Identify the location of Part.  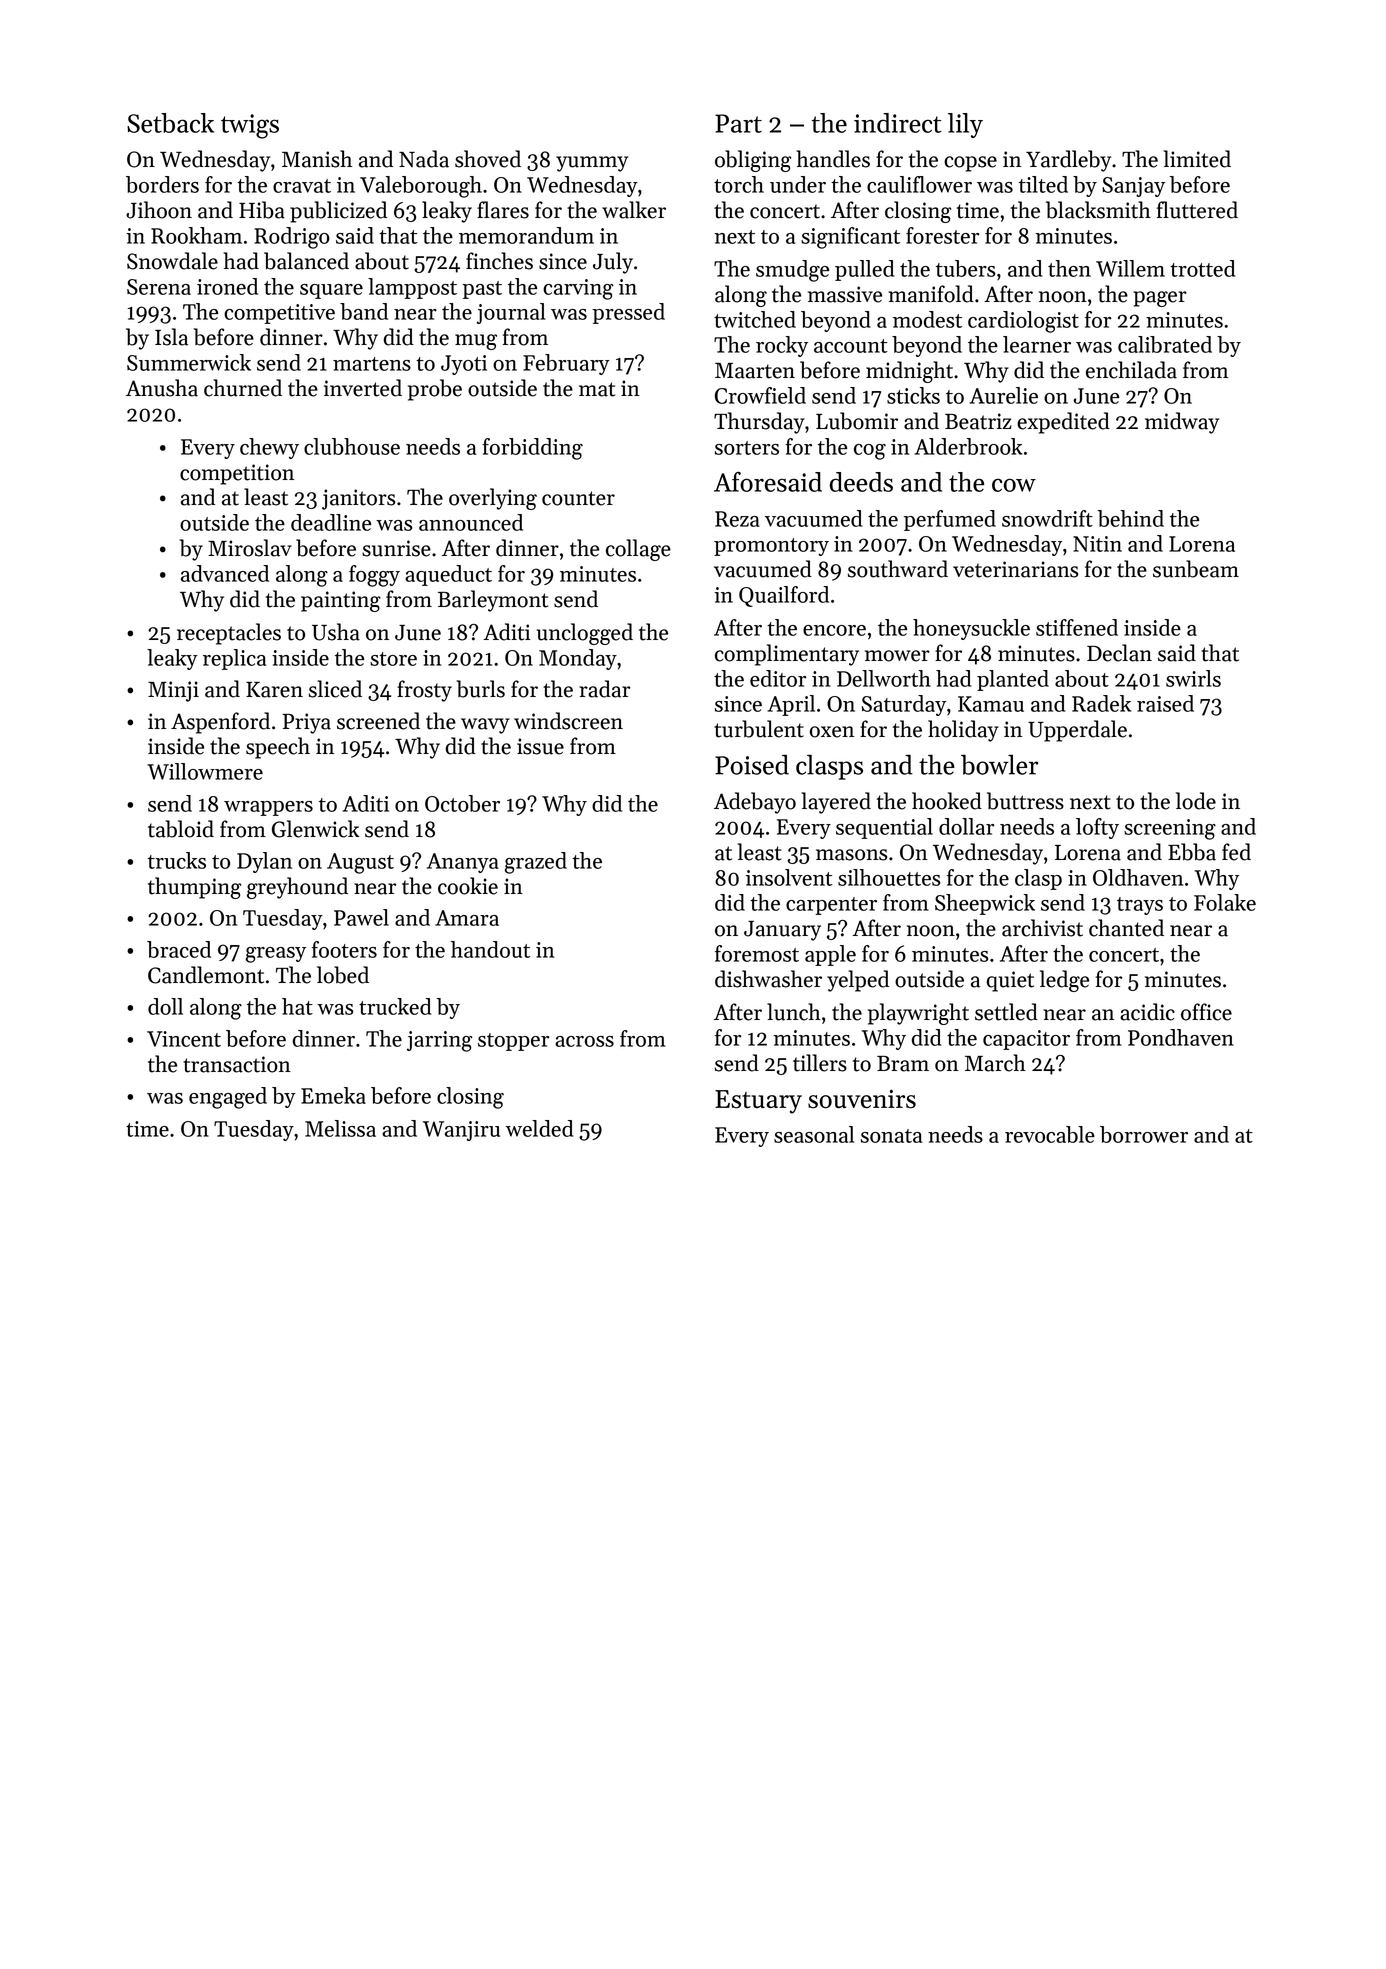
(738, 123).
